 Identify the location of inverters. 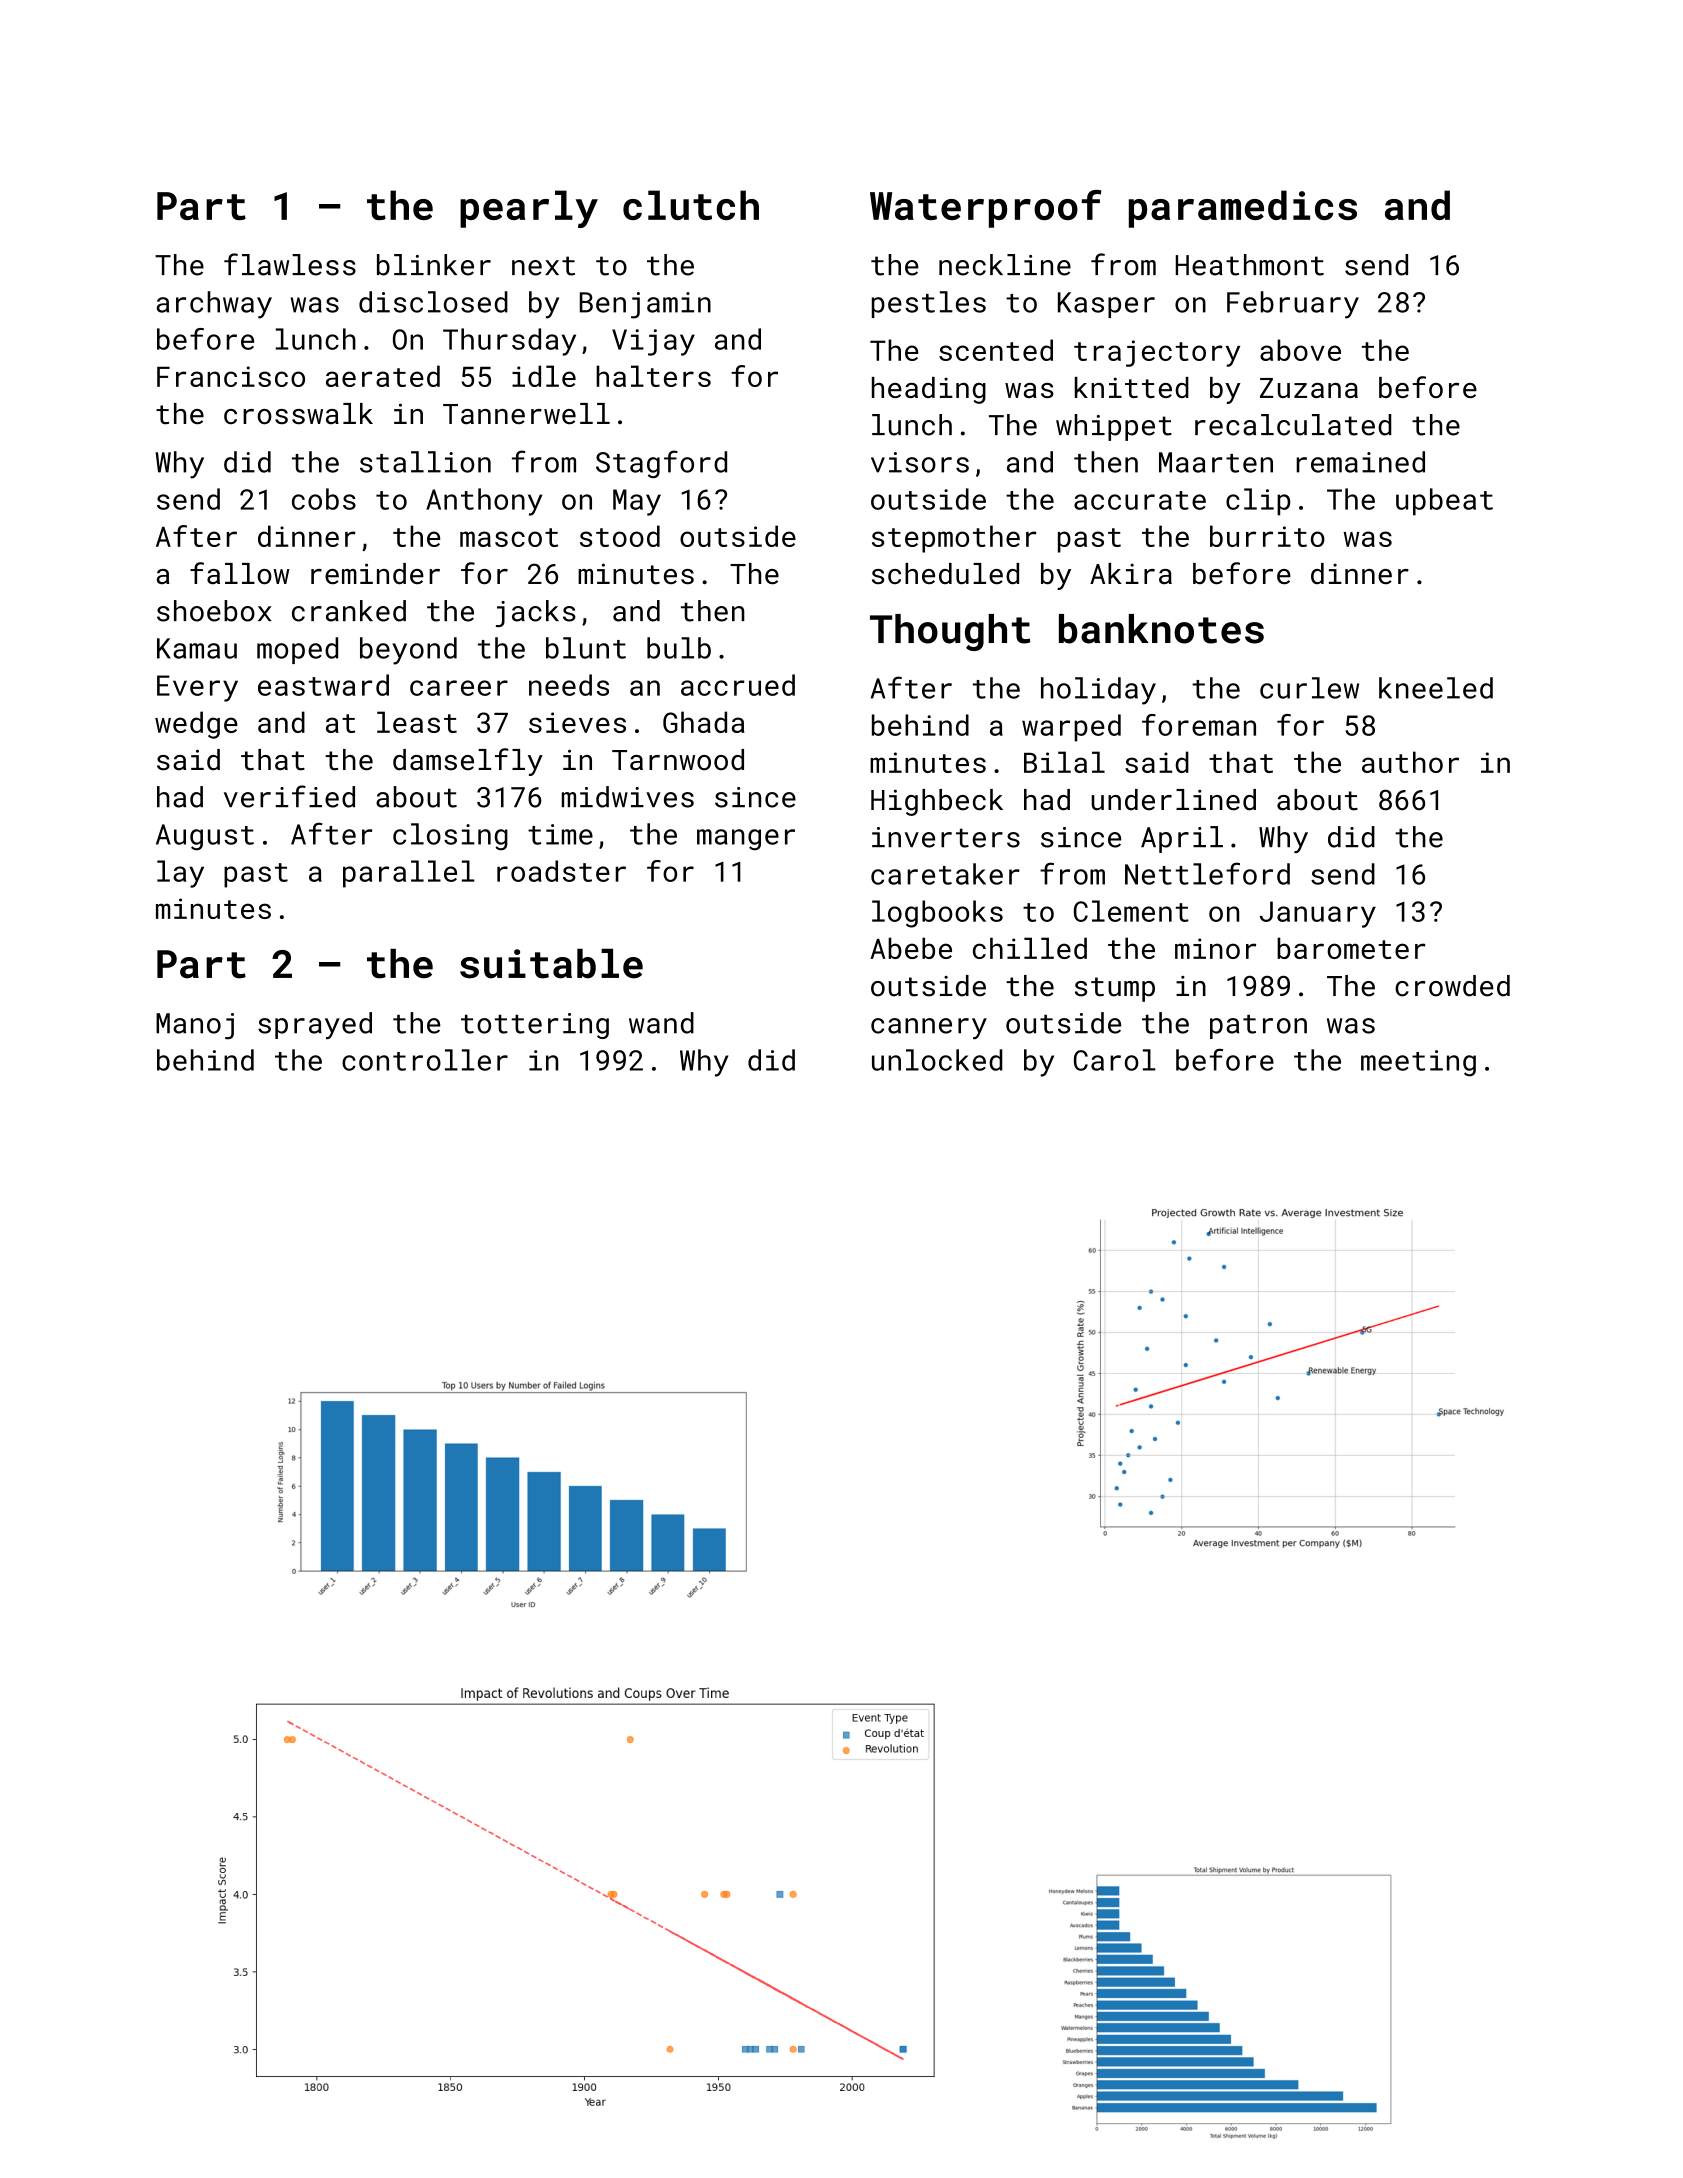
(946, 837).
